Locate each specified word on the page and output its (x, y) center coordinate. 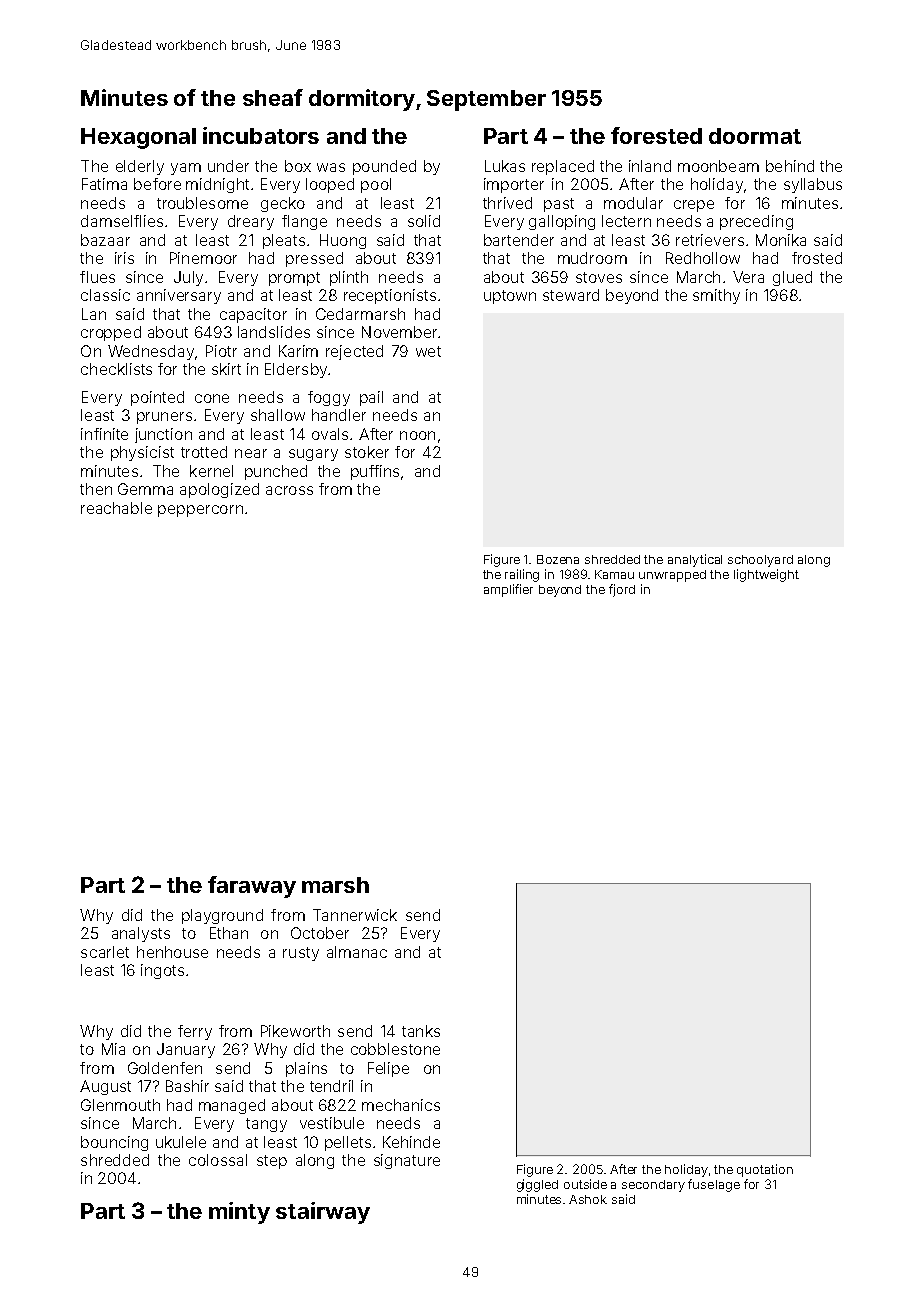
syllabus (813, 185)
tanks (421, 1031)
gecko (283, 204)
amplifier (508, 590)
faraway (252, 887)
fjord (622, 590)
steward (571, 295)
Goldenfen (165, 1068)
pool (376, 185)
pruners (164, 418)
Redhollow (703, 258)
